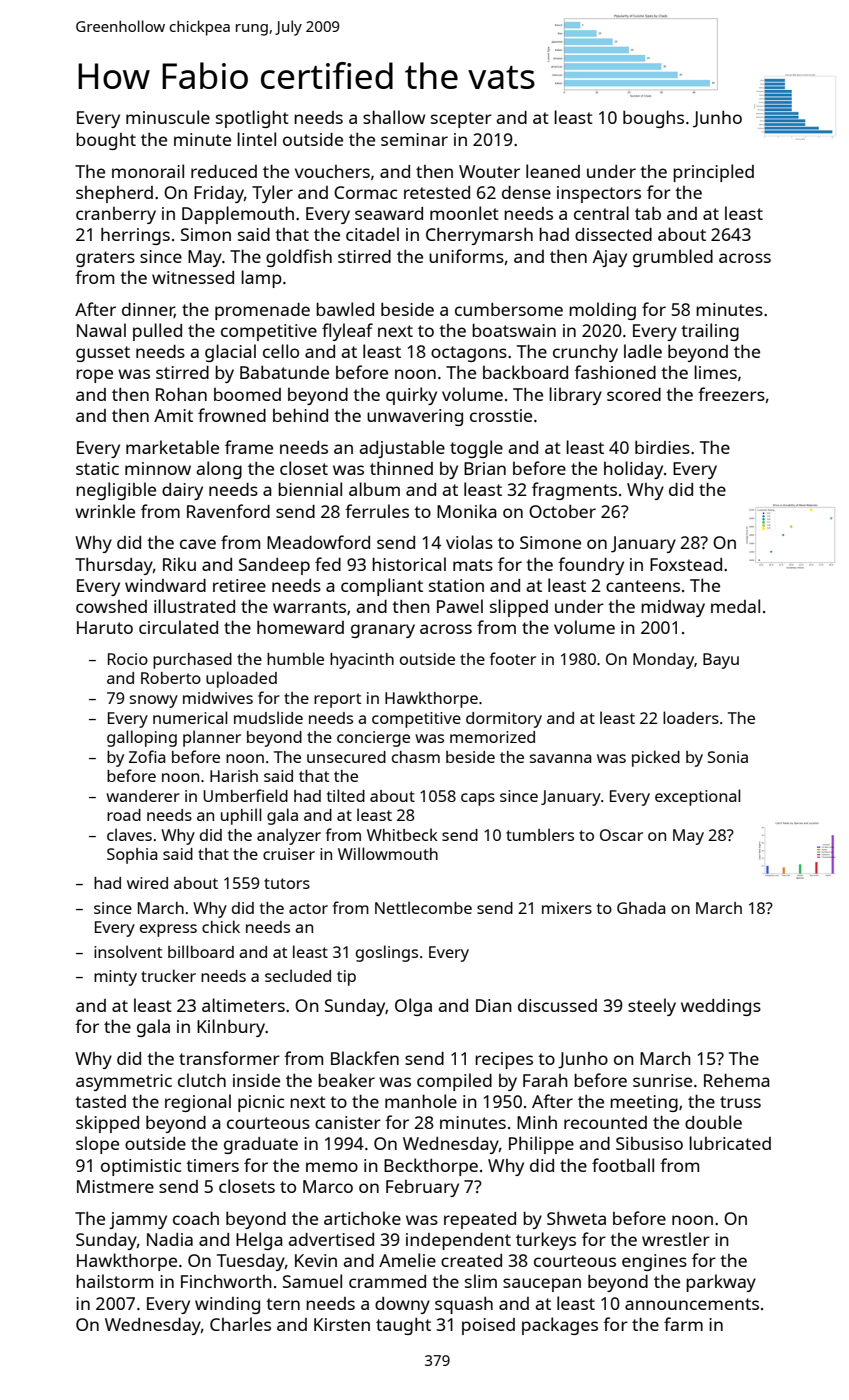 This screenshot has width=849, height=1400. What do you see at coordinates (713, 173) in the screenshot?
I see `principled` at bounding box center [713, 173].
